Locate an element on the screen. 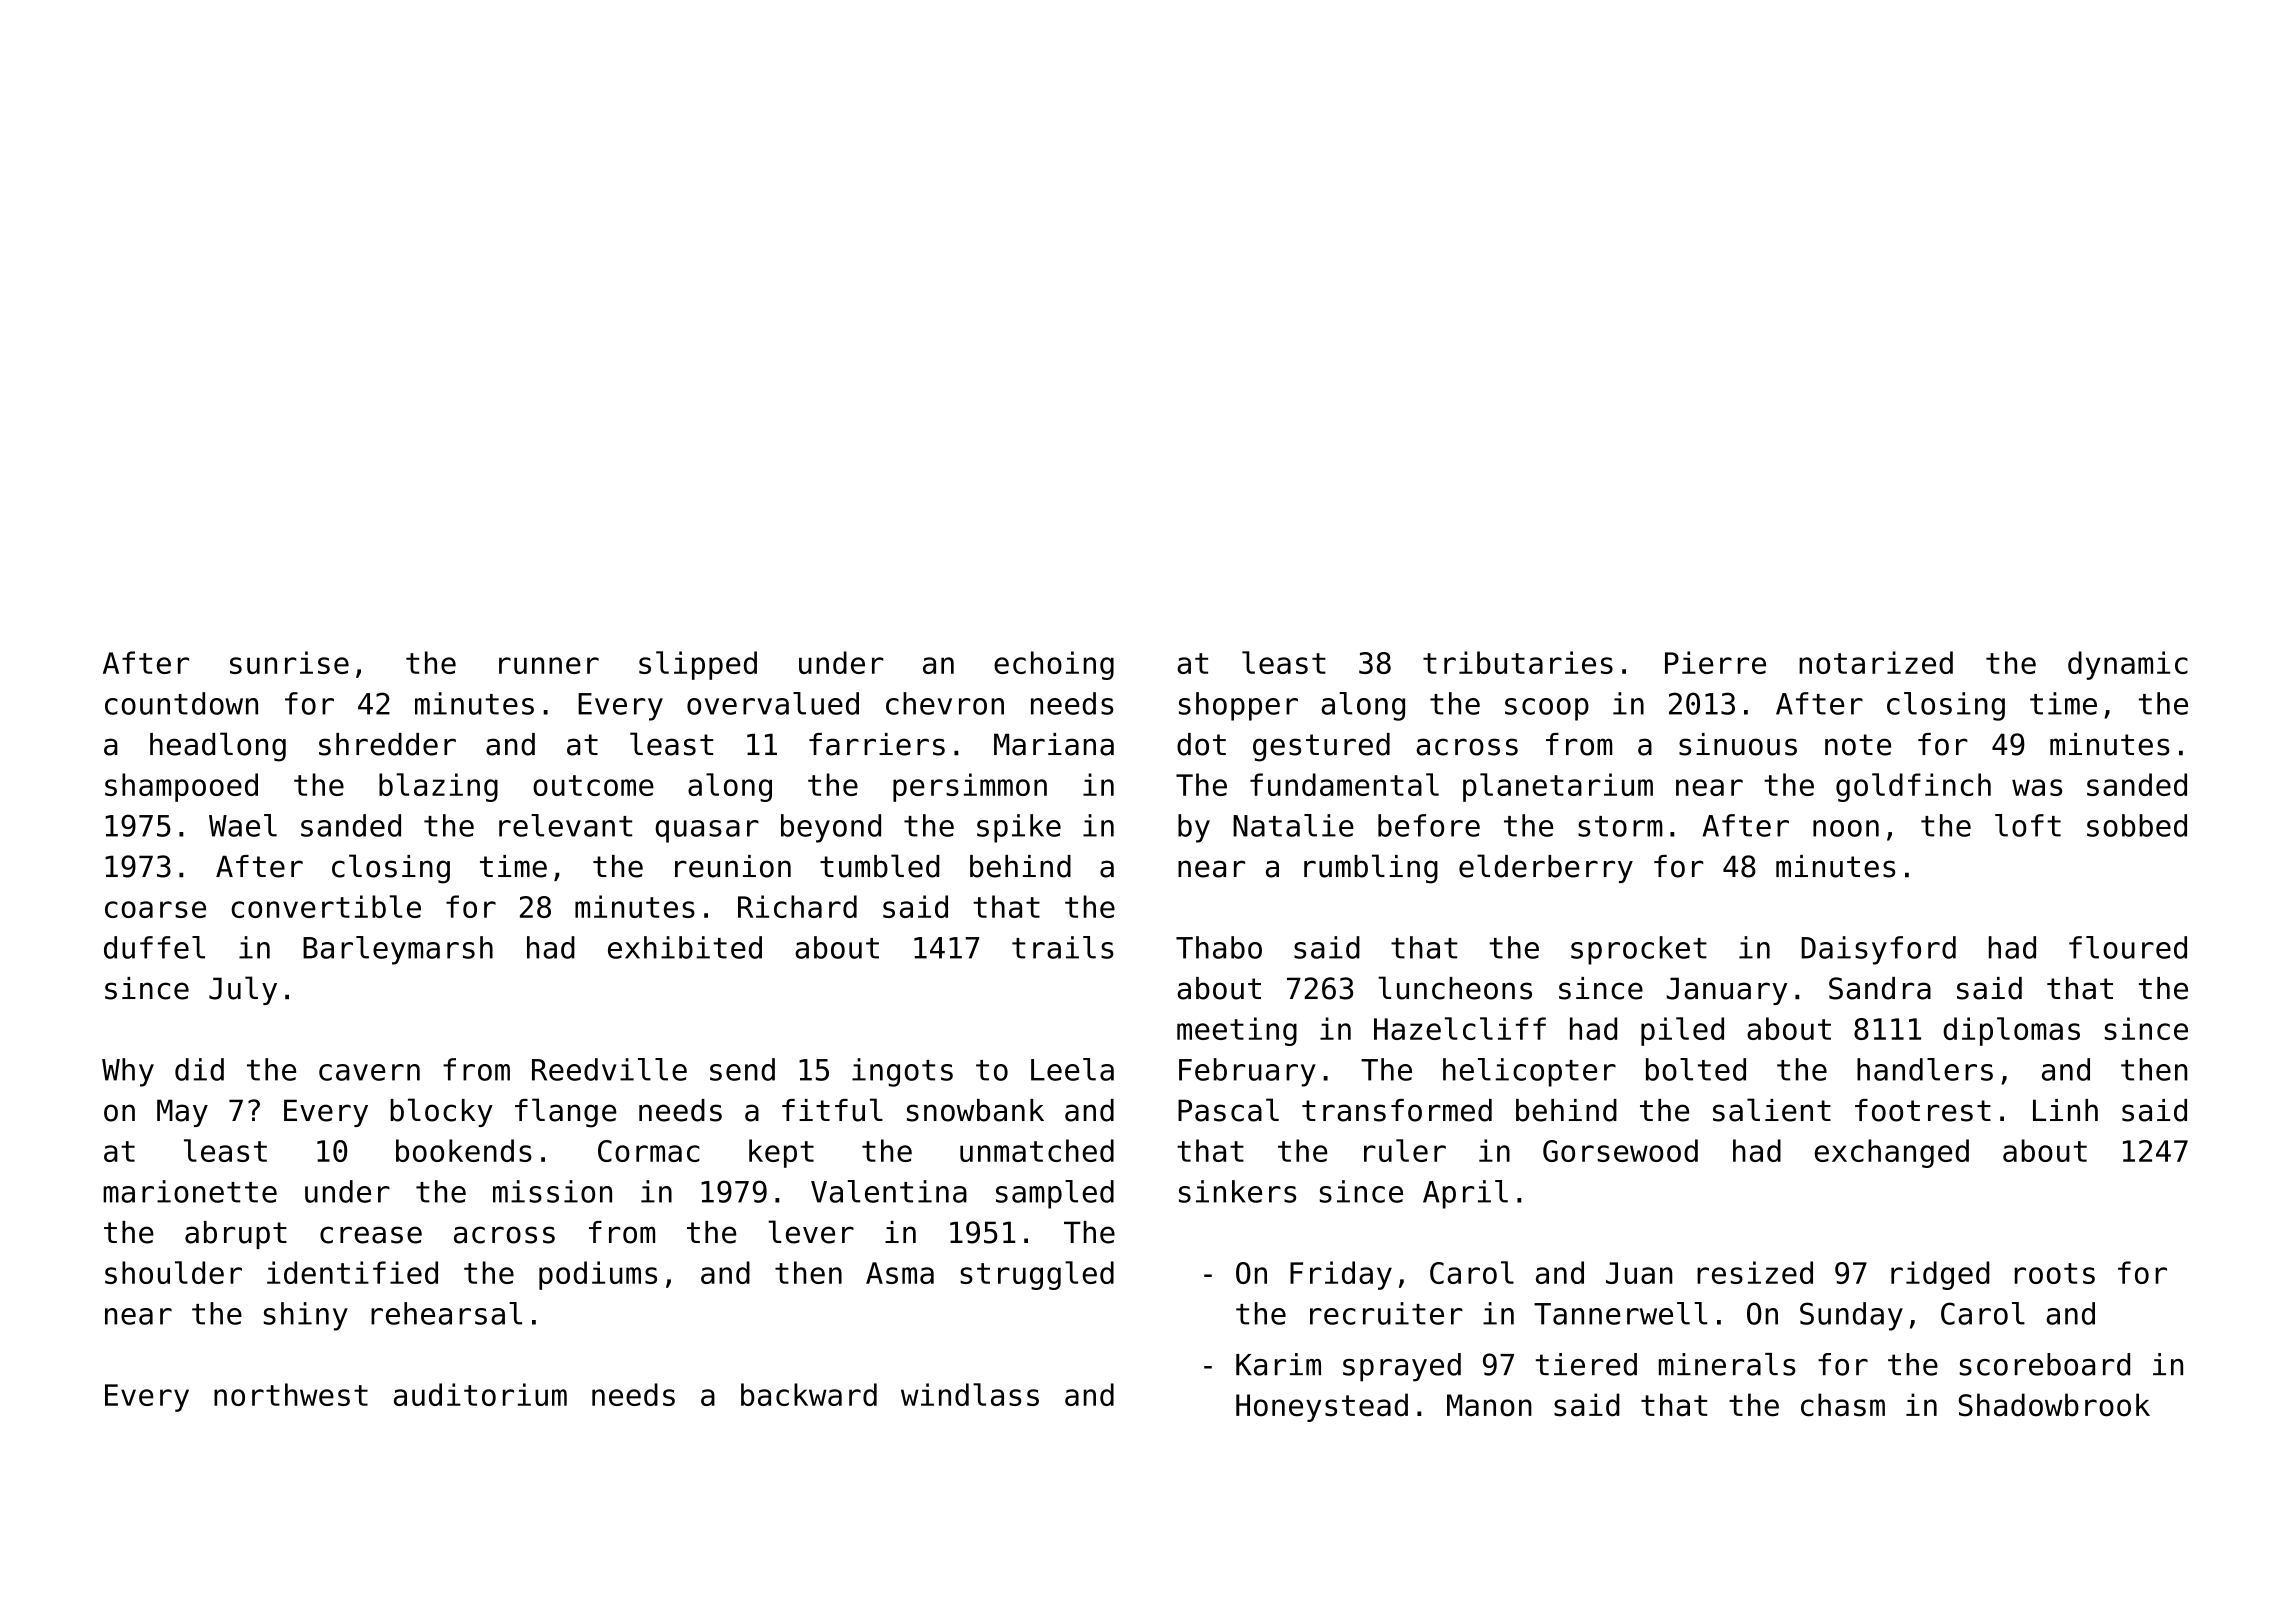 Image resolution: width=2292 pixels, height=1620 pixels. podiums is located at coordinates (598, 1275).
